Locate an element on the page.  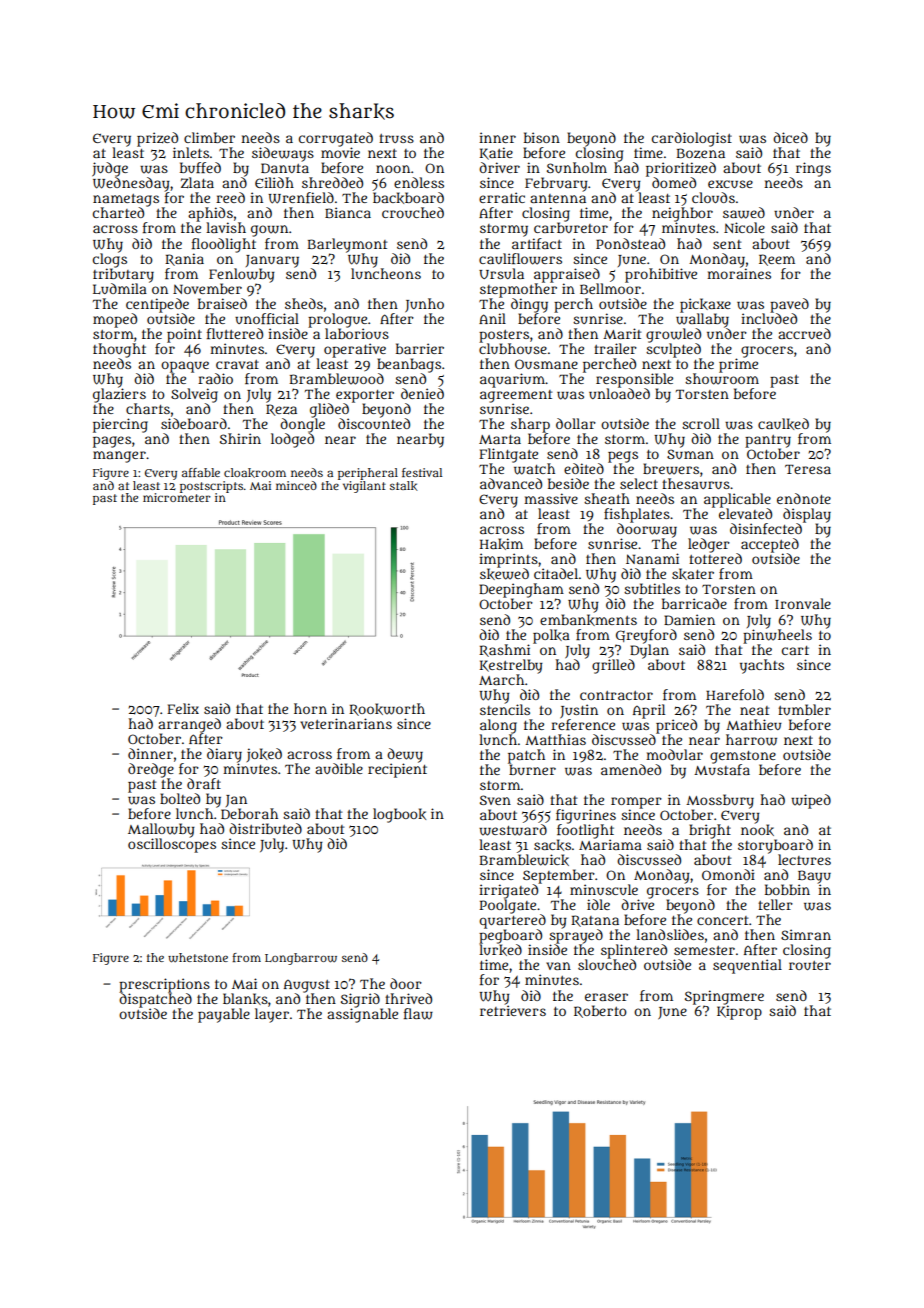
pages is located at coordinates (112, 442).
